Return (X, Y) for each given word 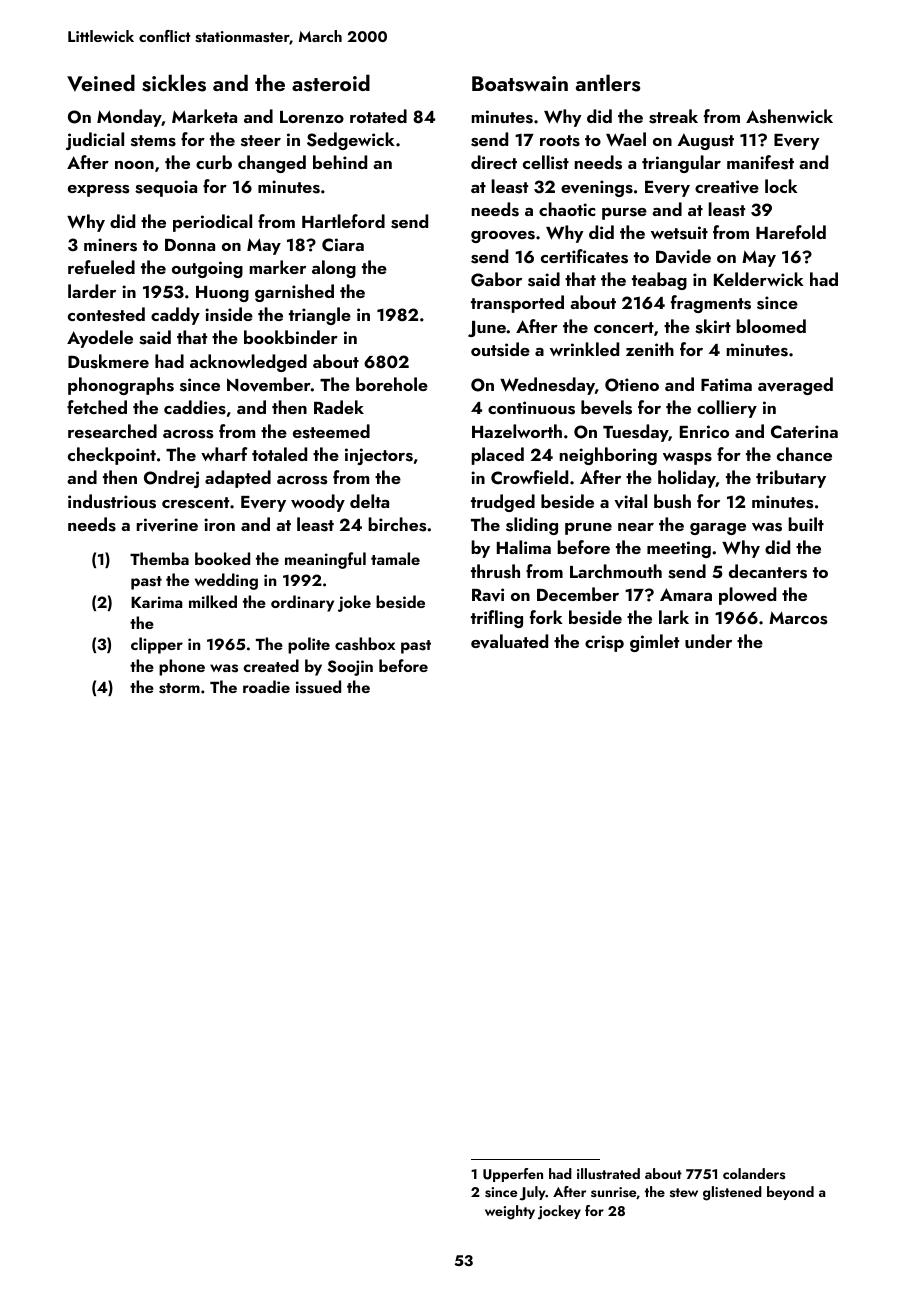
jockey (559, 1212)
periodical (212, 223)
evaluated (509, 641)
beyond (790, 1193)
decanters (768, 571)
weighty (510, 1212)
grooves (503, 237)
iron (219, 524)
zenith (650, 349)
